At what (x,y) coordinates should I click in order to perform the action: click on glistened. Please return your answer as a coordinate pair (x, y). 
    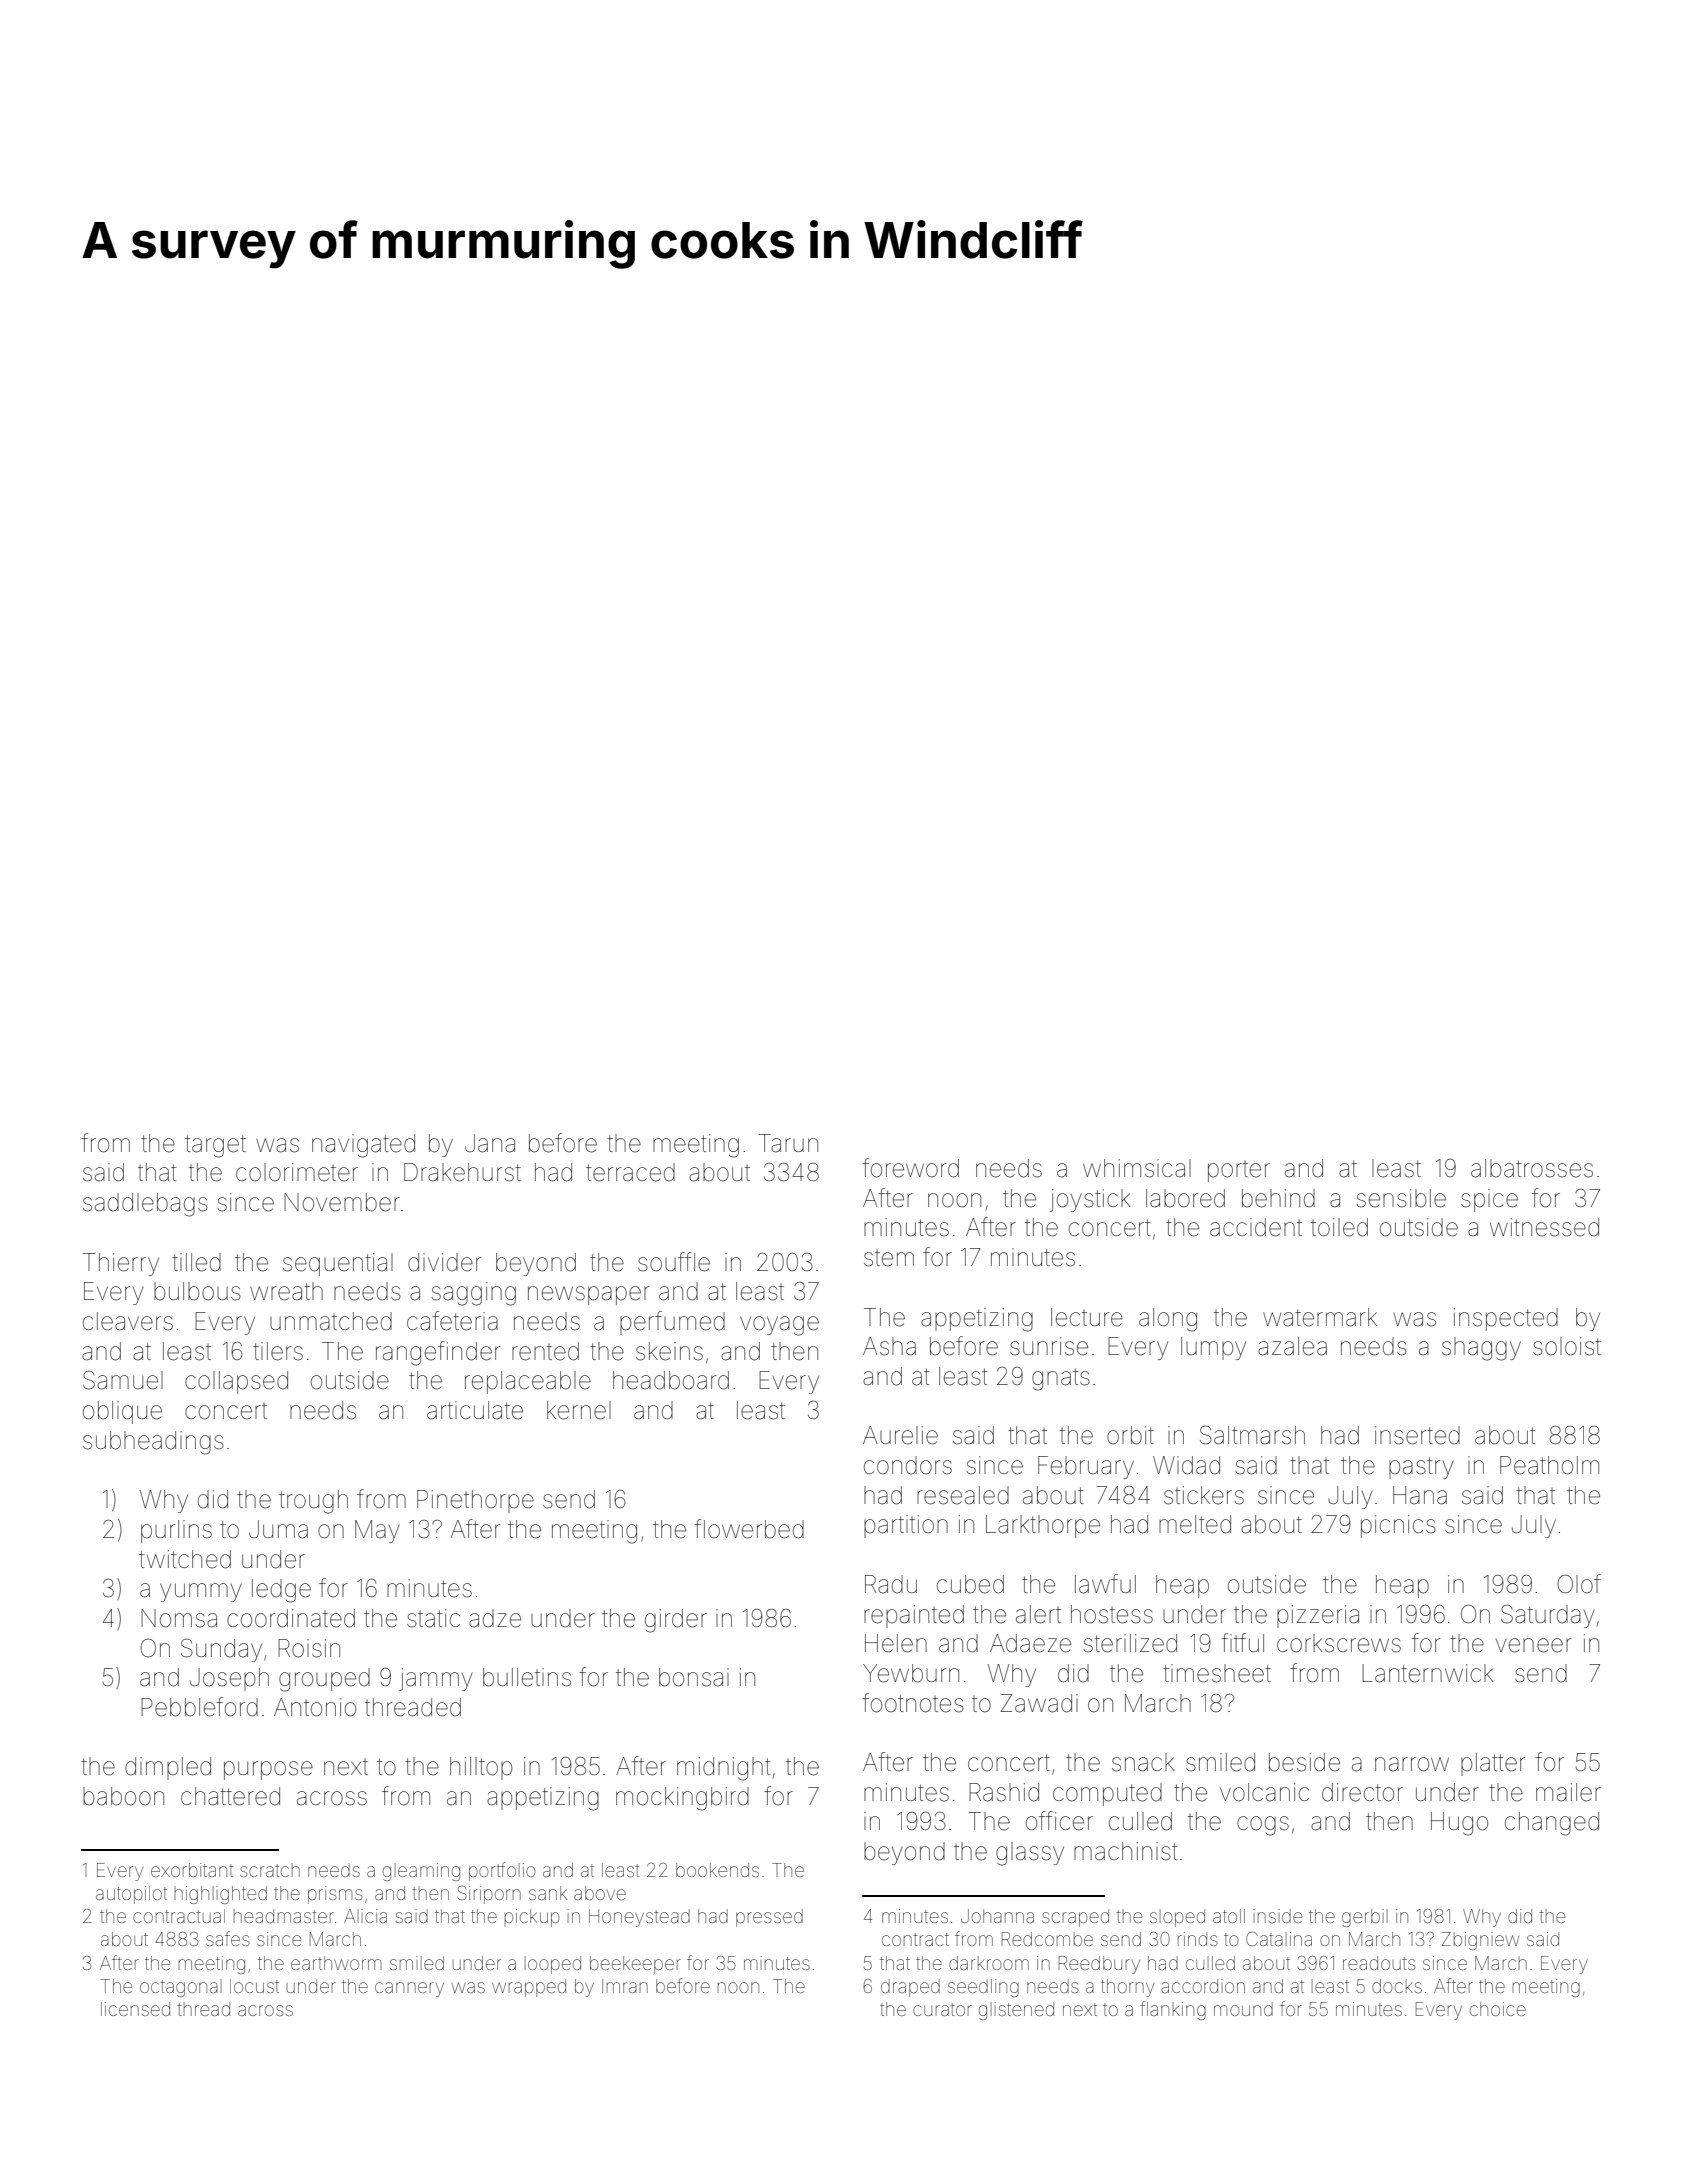
    Looking at the image, I should click on (1016, 2011).
